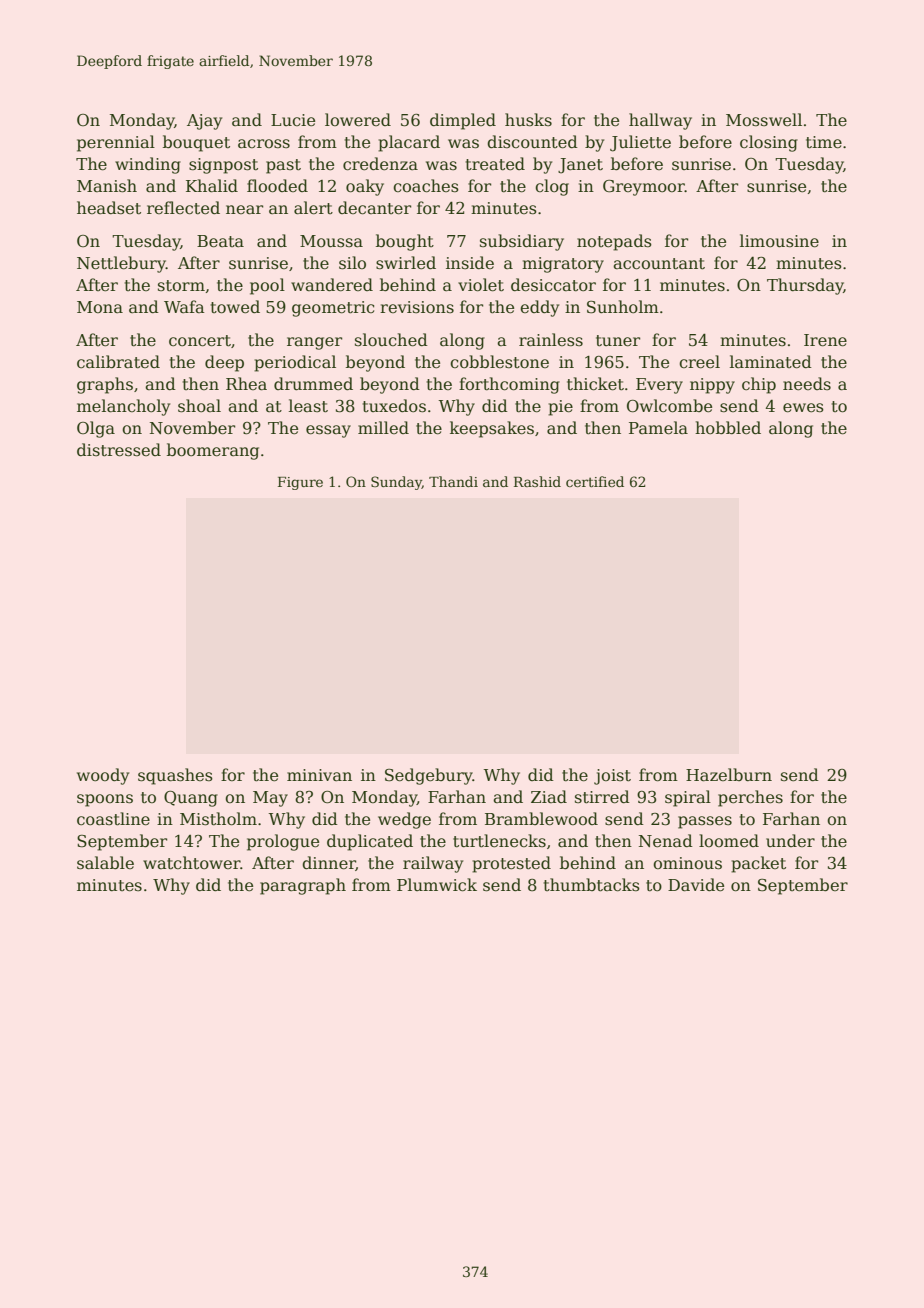  I want to click on Sunday, so click(396, 483).
